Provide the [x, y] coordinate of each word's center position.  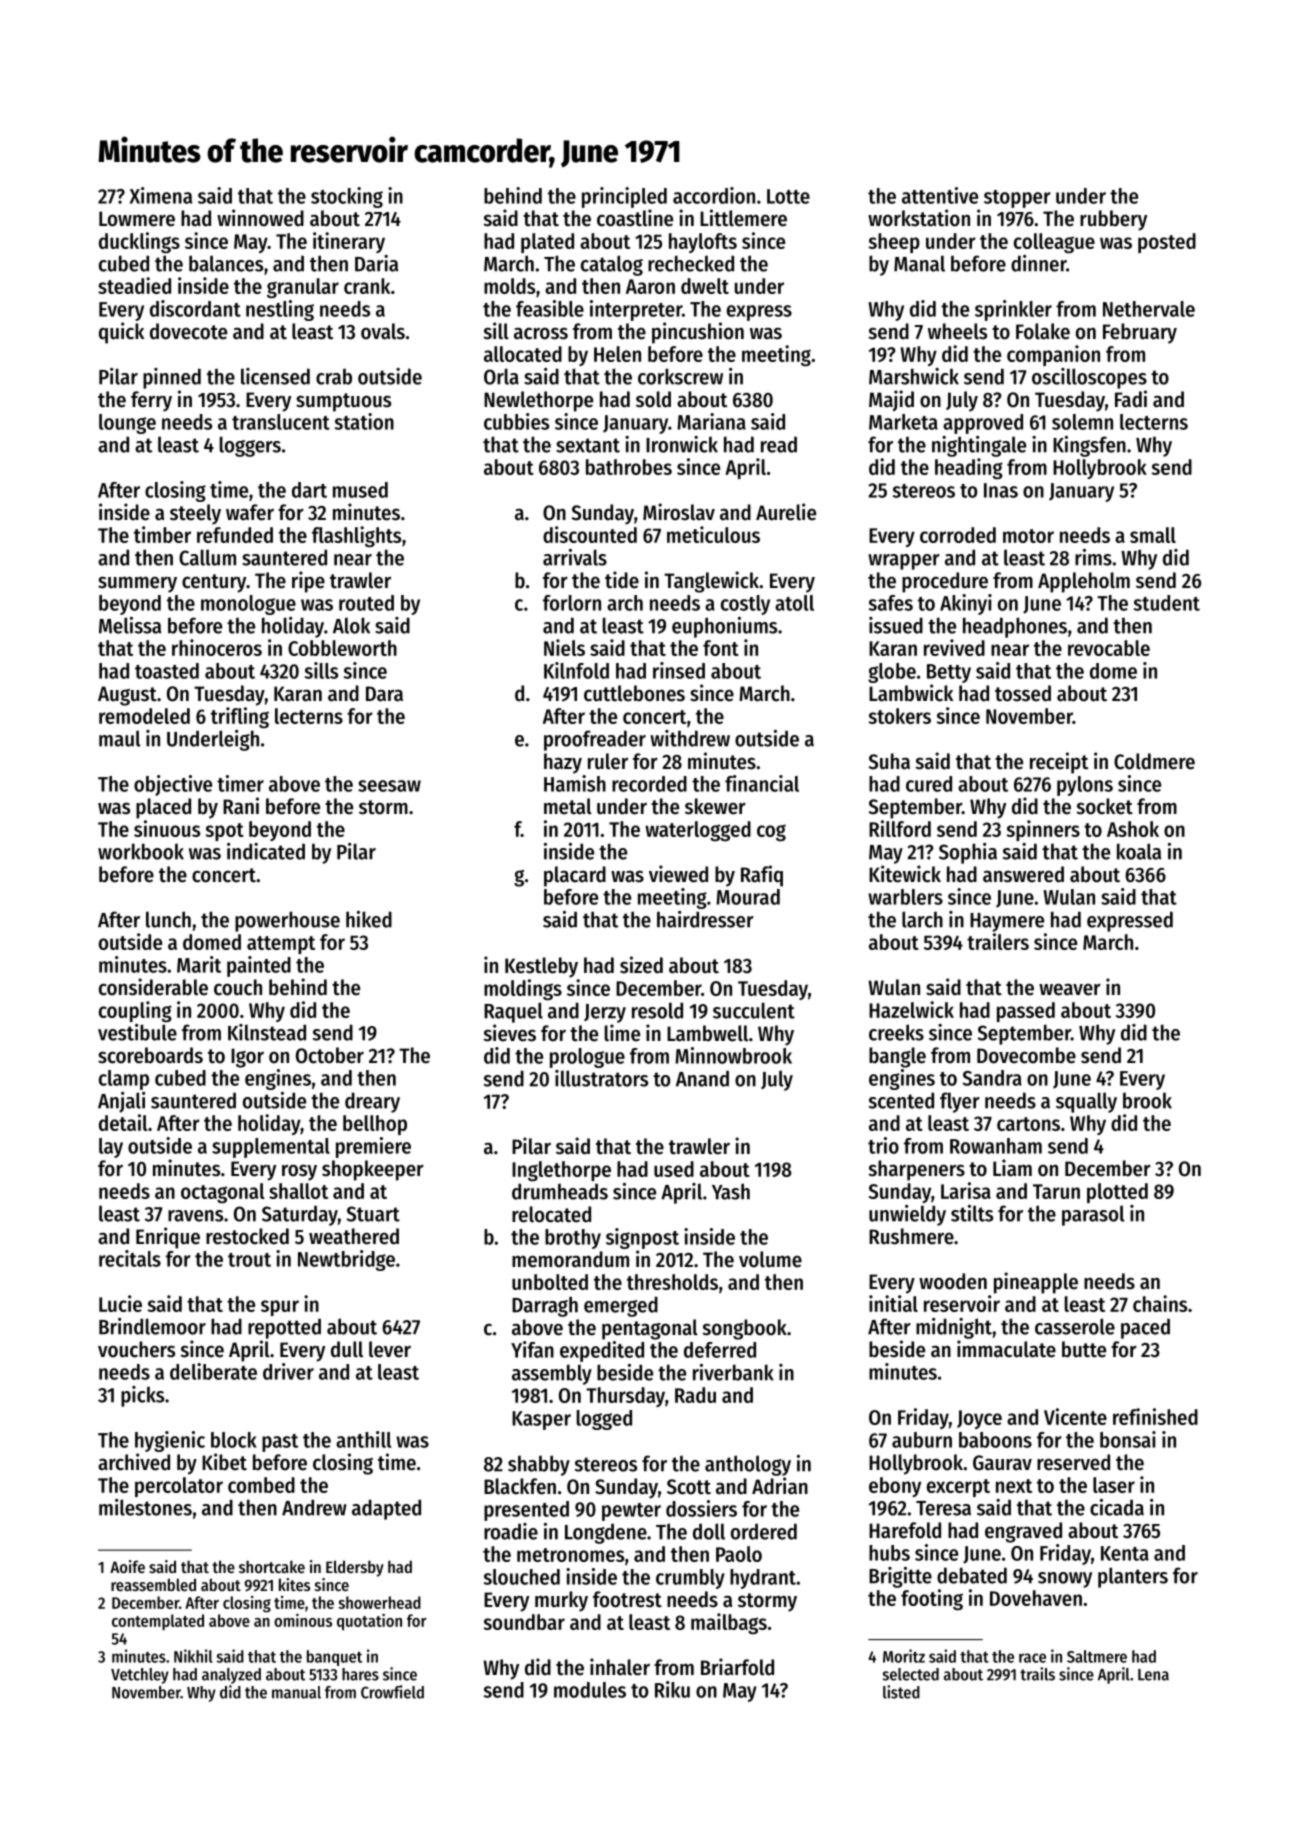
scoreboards [150, 1055]
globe [892, 673]
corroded [958, 535]
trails [1037, 1674]
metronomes [570, 1555]
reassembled [153, 1584]
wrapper [904, 562]
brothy [573, 1239]
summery [137, 584]
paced [1145, 1328]
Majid [891, 401]
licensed [275, 376]
